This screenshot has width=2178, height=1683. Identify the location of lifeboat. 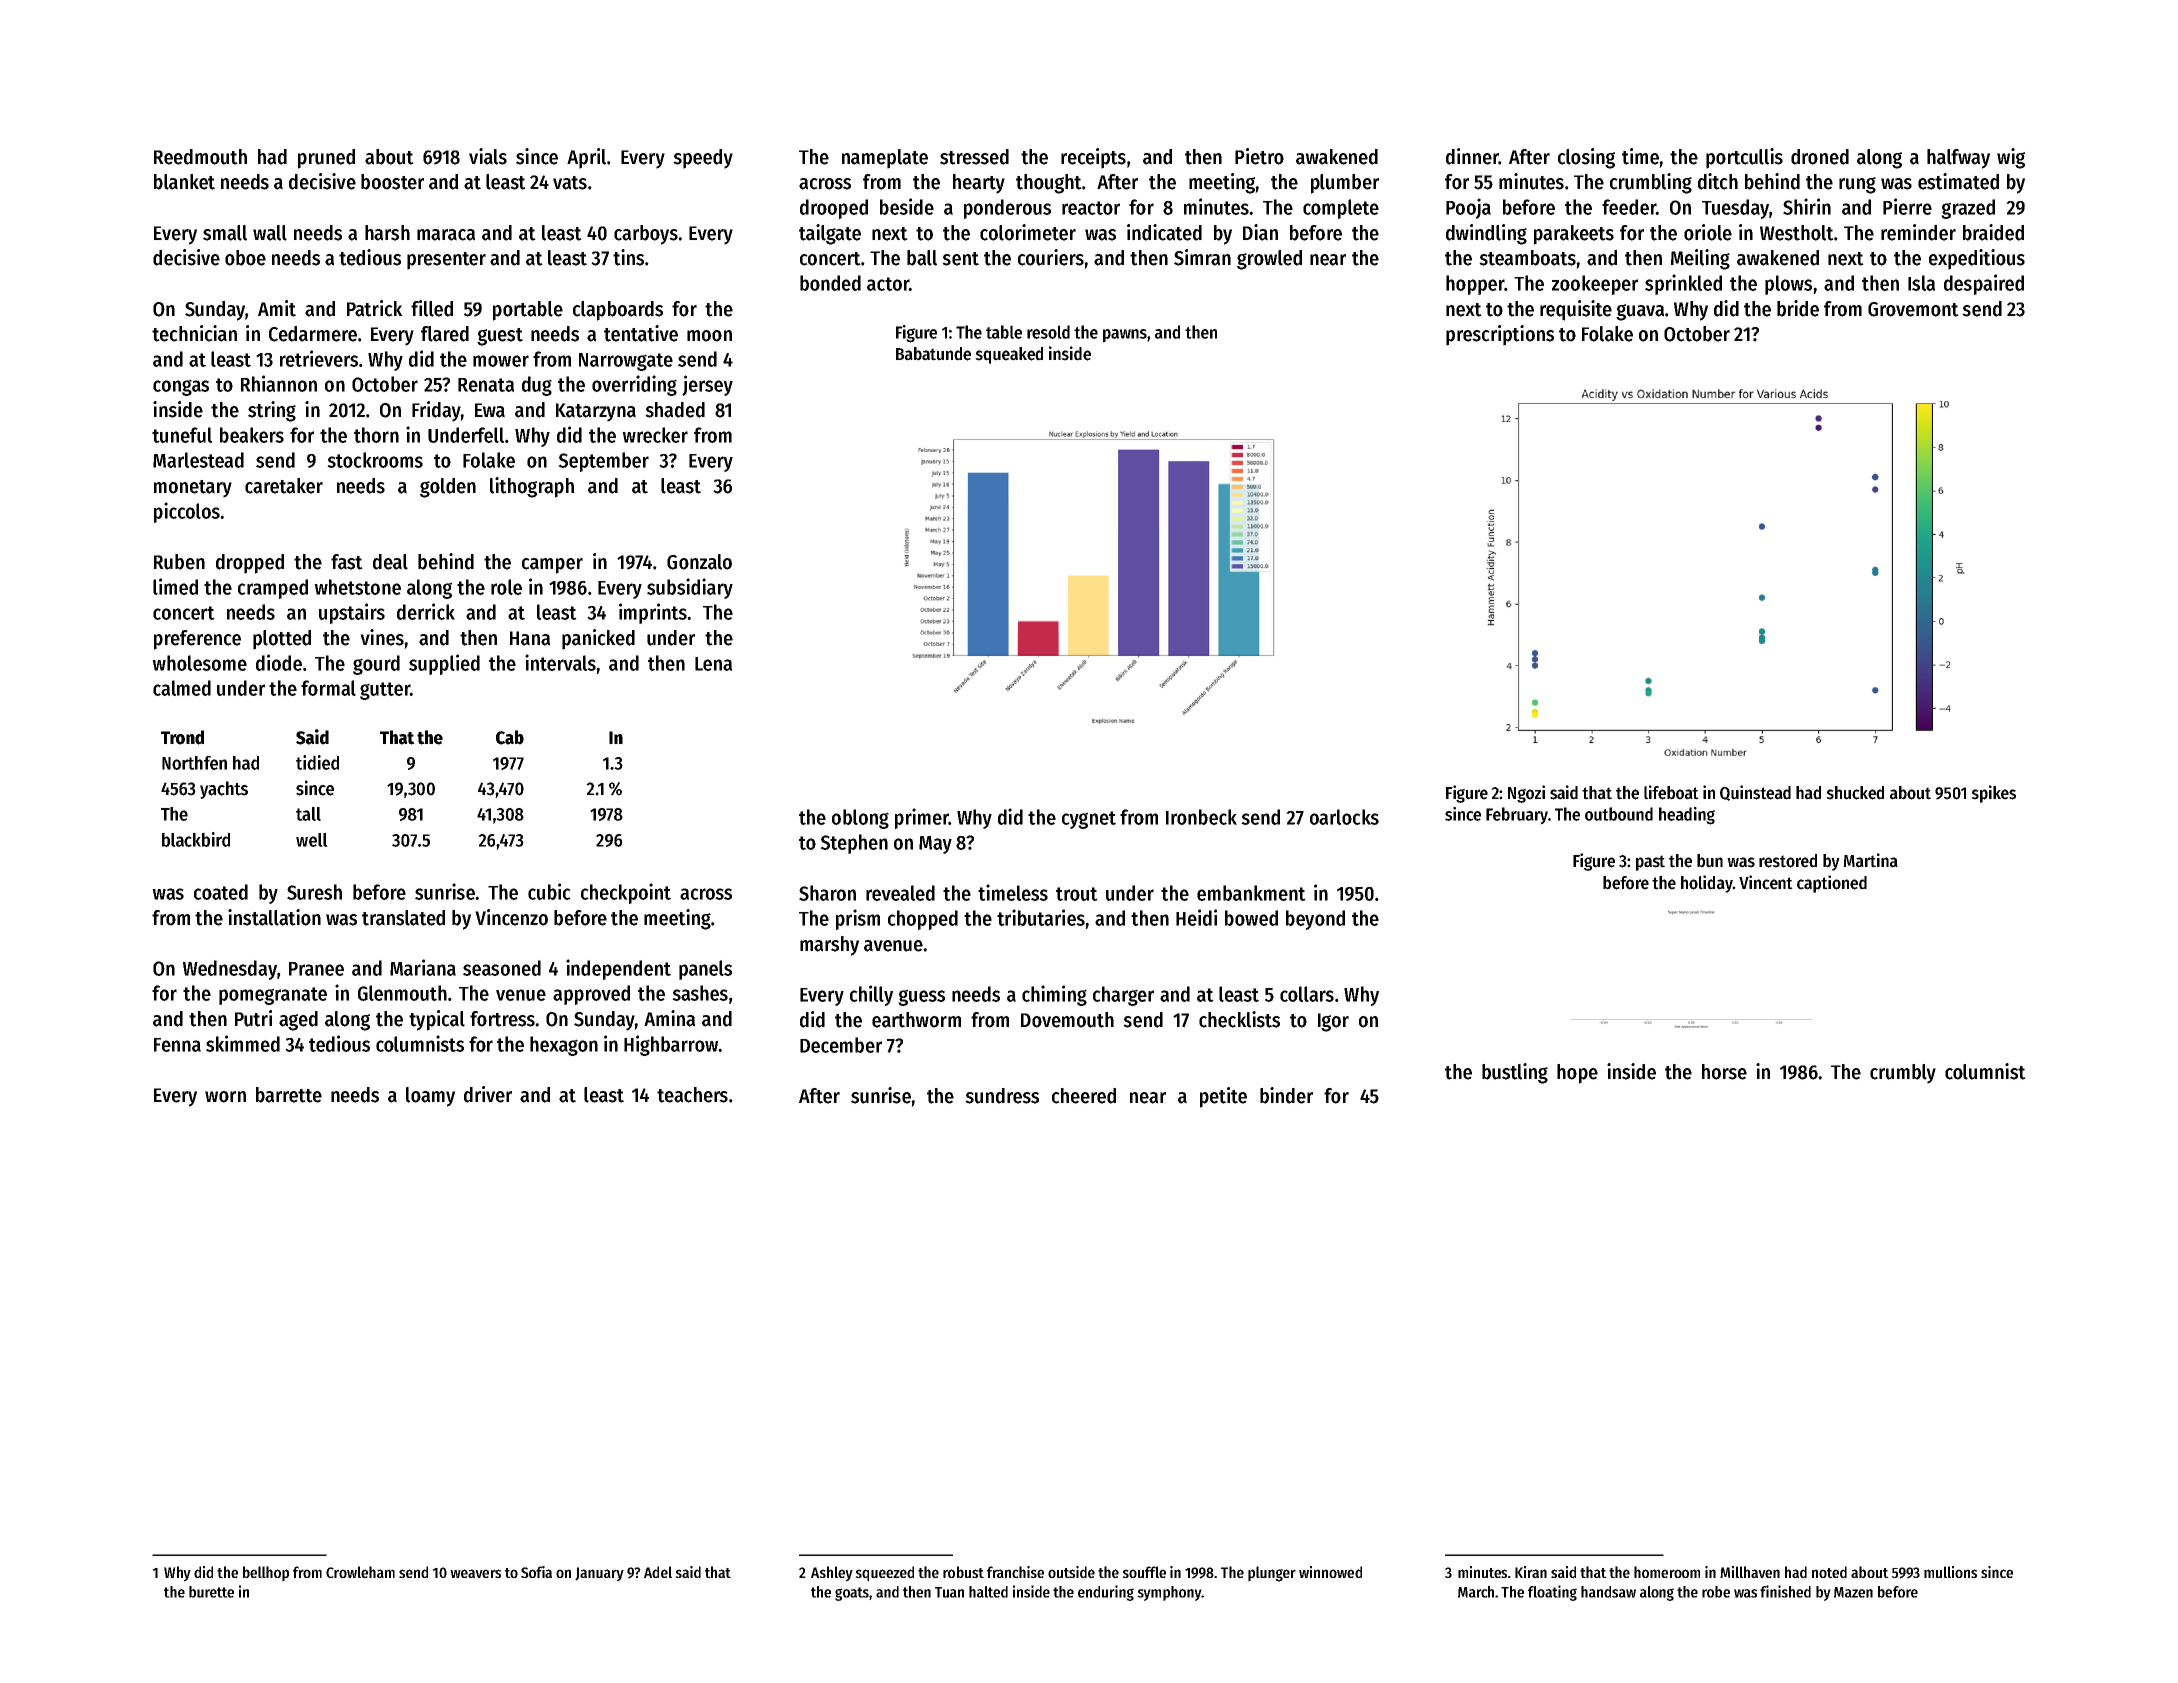
(1671, 792).
